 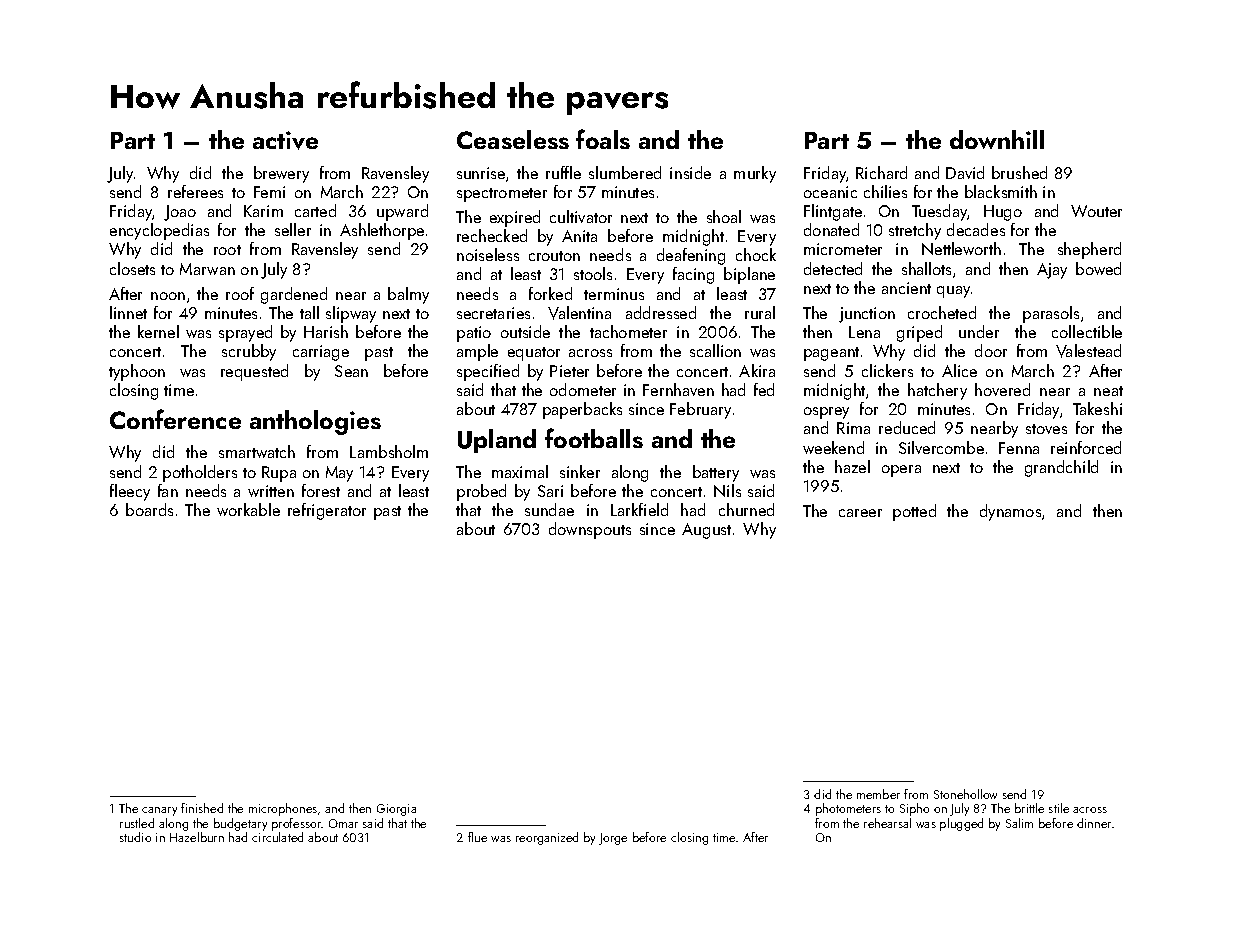 What do you see at coordinates (937, 391) in the page?
I see `hatchery` at bounding box center [937, 391].
